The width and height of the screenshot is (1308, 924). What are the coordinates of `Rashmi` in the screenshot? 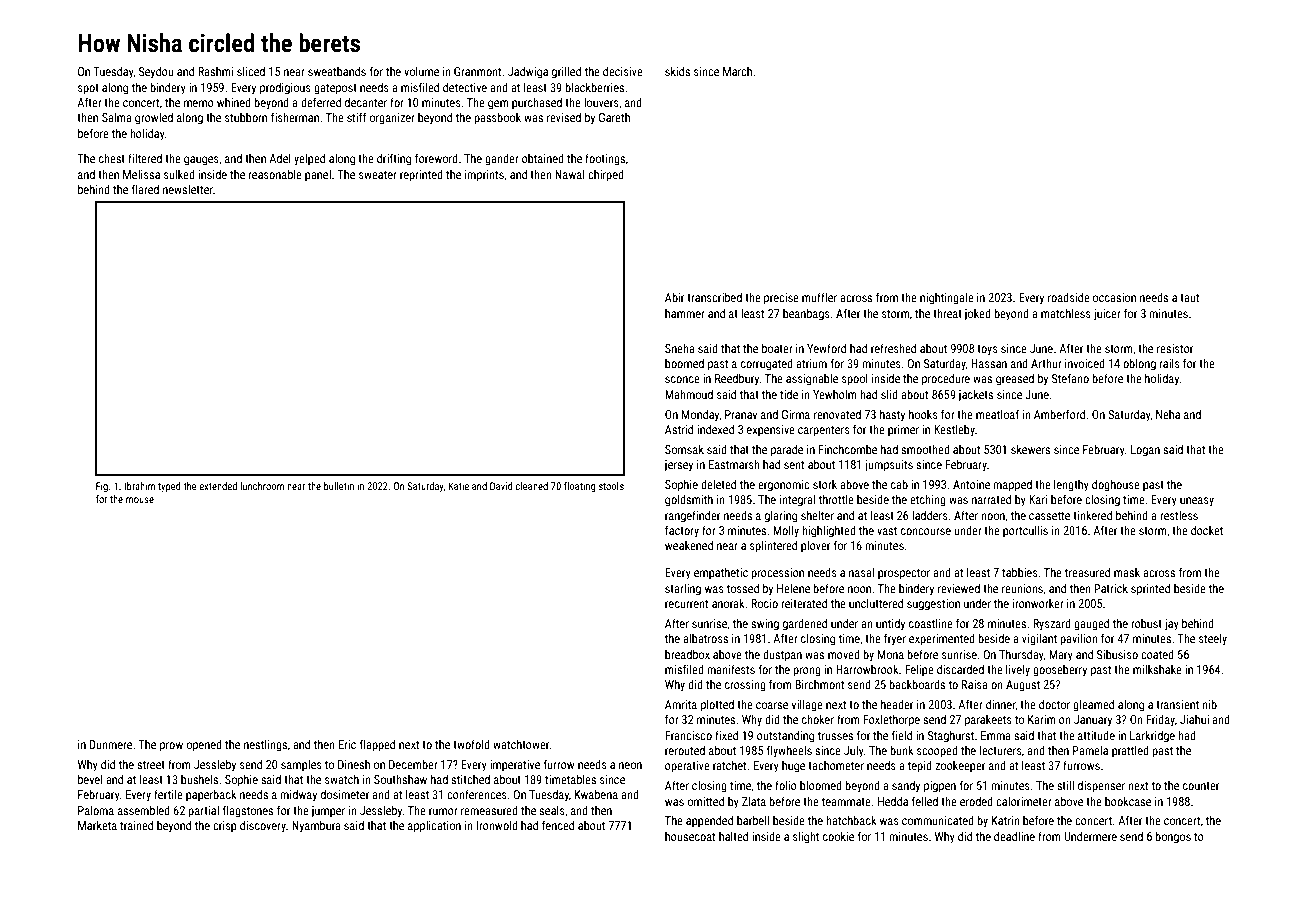 It's located at (215, 71).
